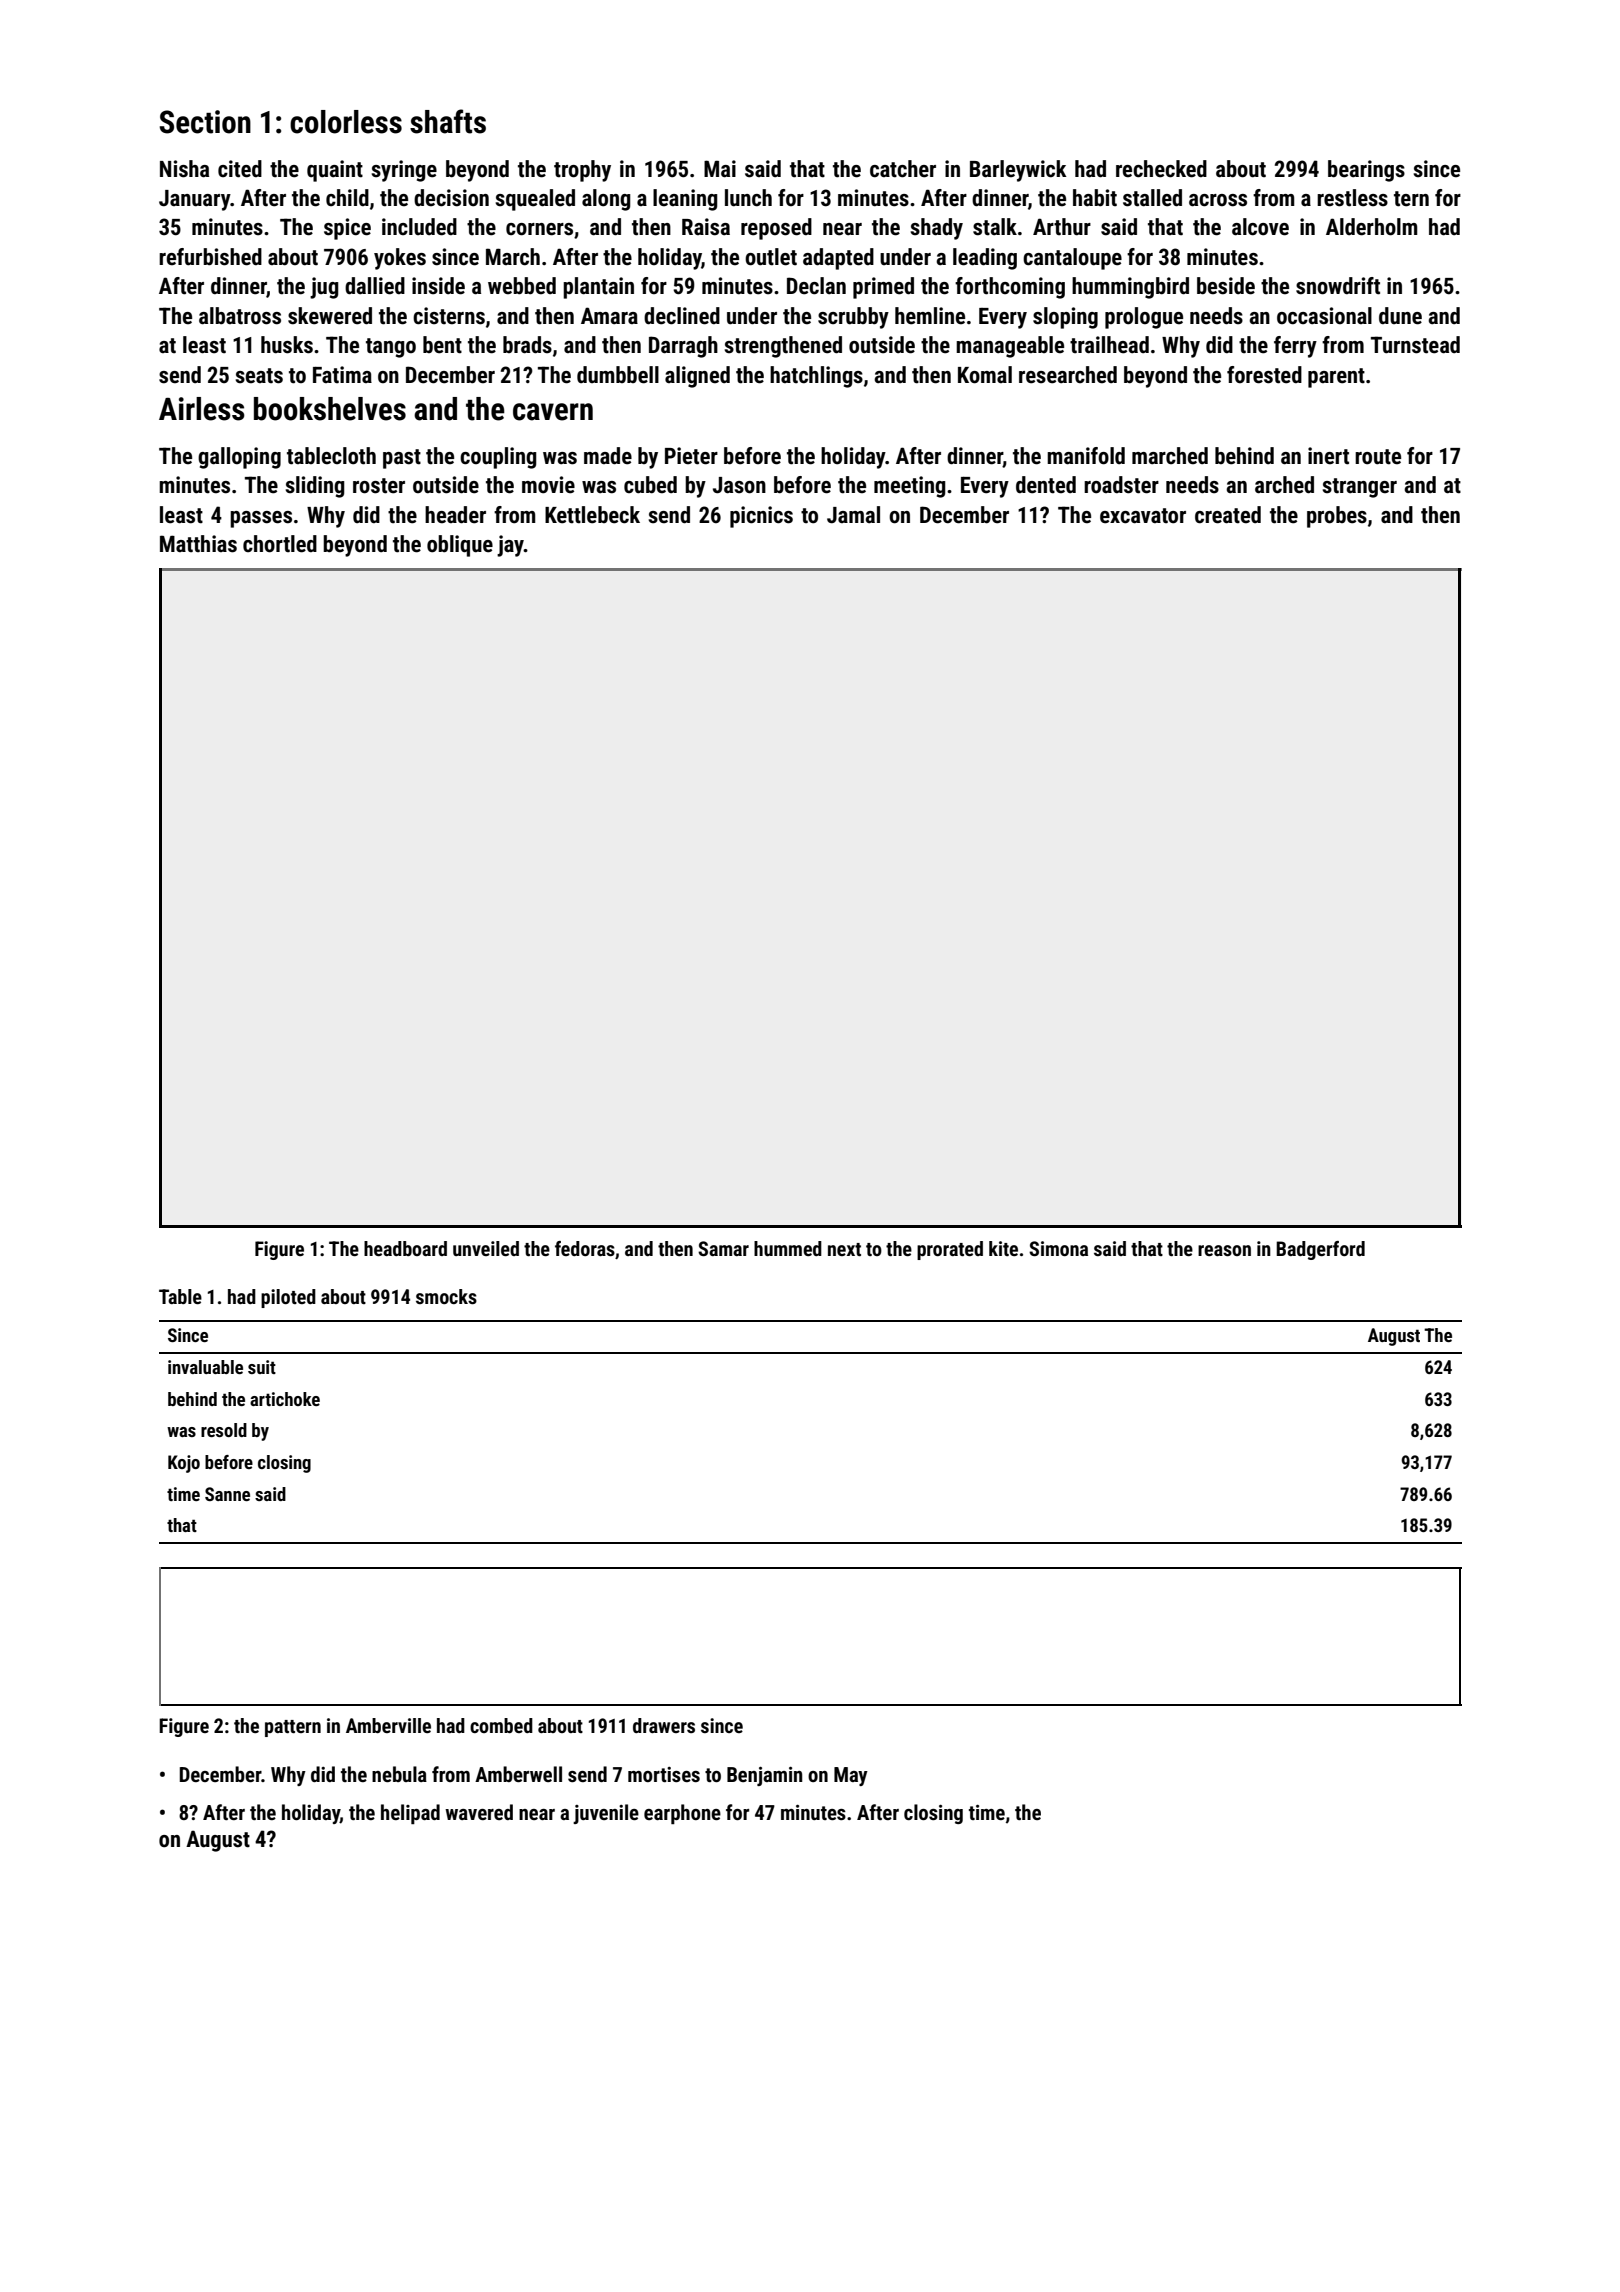  What do you see at coordinates (937, 229) in the page?
I see `shady` at bounding box center [937, 229].
